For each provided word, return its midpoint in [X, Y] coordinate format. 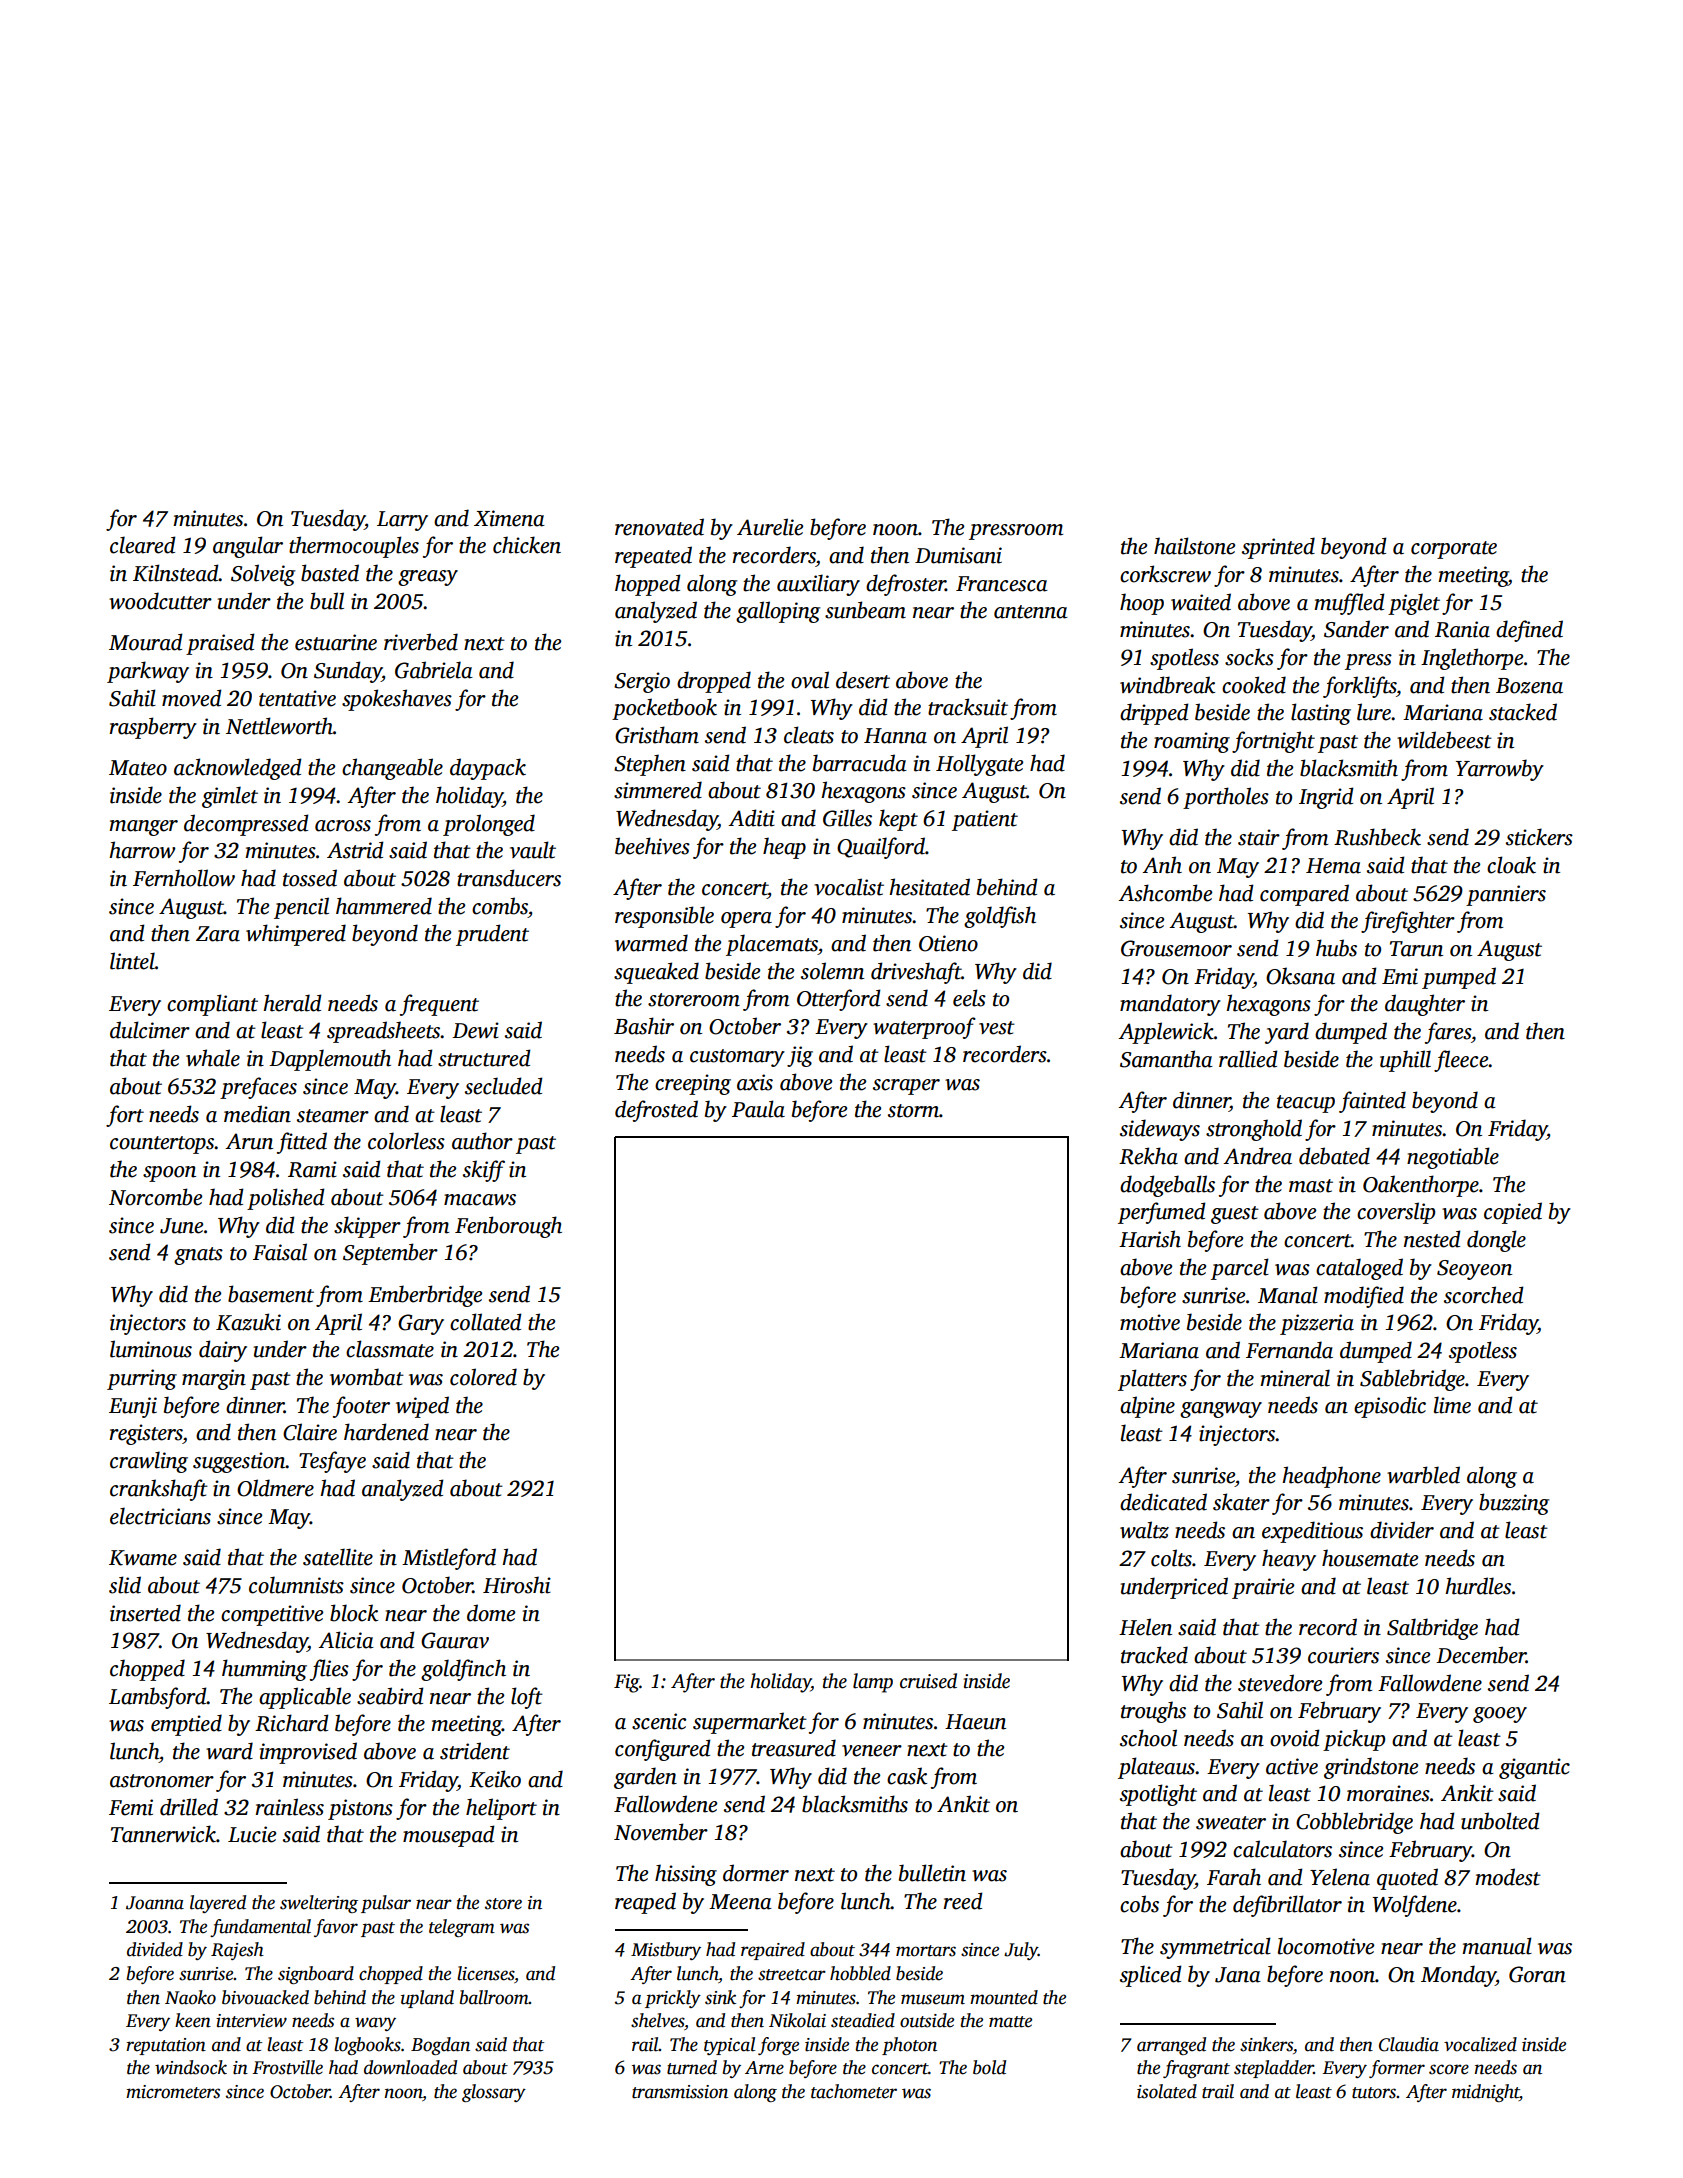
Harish [1150, 1239]
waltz [1144, 1530]
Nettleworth [279, 726]
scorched [1484, 1295]
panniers [1506, 895]
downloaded [410, 2067]
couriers [1343, 1655]
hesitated [929, 887]
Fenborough [508, 1227]
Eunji [133, 1407]
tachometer [854, 2091]
